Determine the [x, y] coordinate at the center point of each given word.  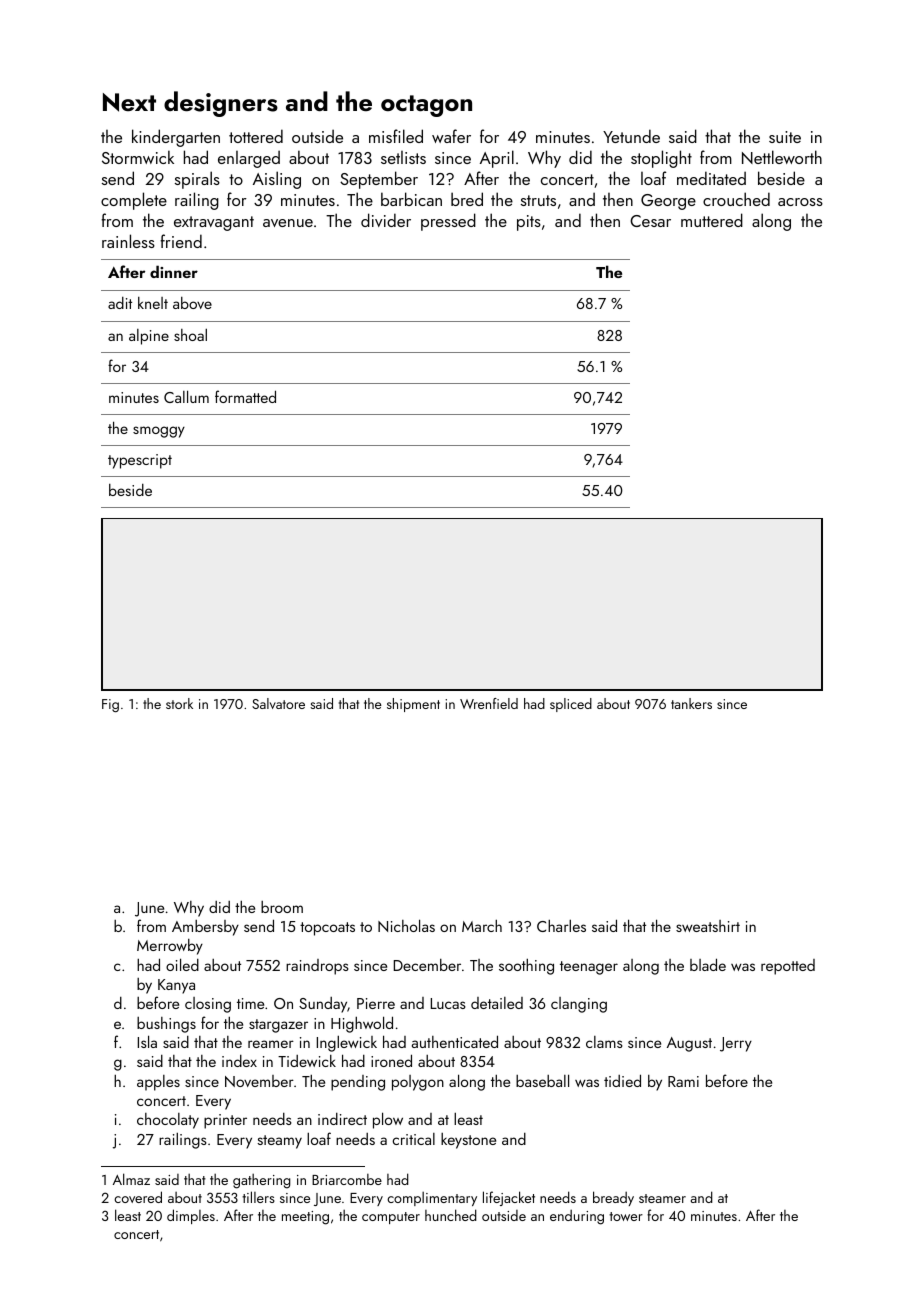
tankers [691, 703]
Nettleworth [782, 157]
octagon [426, 106]
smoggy [159, 432]
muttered [712, 220]
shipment [413, 705]
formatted [245, 396]
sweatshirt [708, 926]
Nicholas [406, 925]
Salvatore [278, 703]
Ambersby [205, 928]
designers [221, 104]
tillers [258, 1197]
